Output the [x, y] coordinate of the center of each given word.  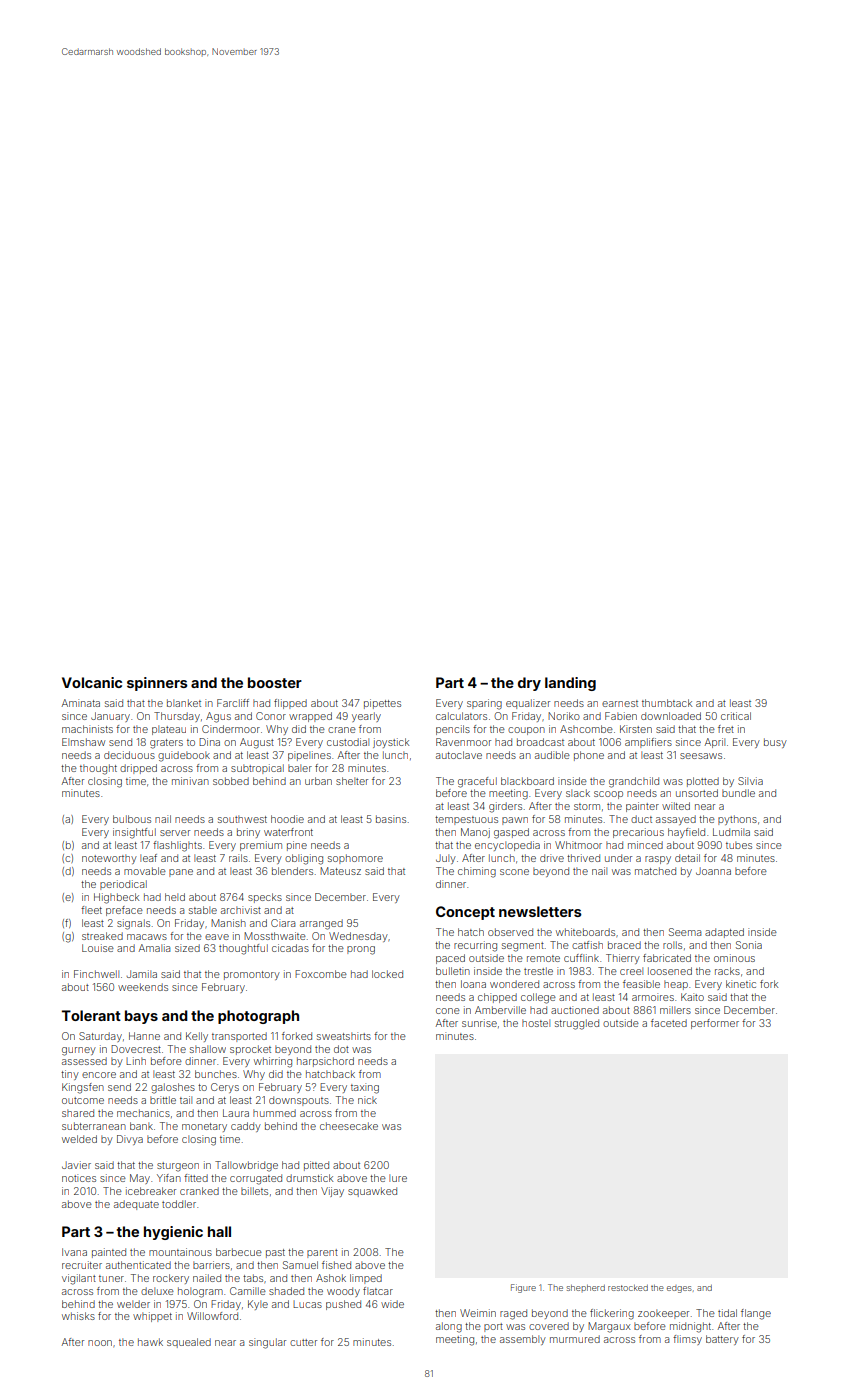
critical [736, 716]
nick [367, 1100]
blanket [184, 703]
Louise [98, 948]
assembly [523, 1340]
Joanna [713, 871]
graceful [477, 782]
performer [715, 1024]
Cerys [225, 1088]
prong [361, 950]
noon [100, 1343]
